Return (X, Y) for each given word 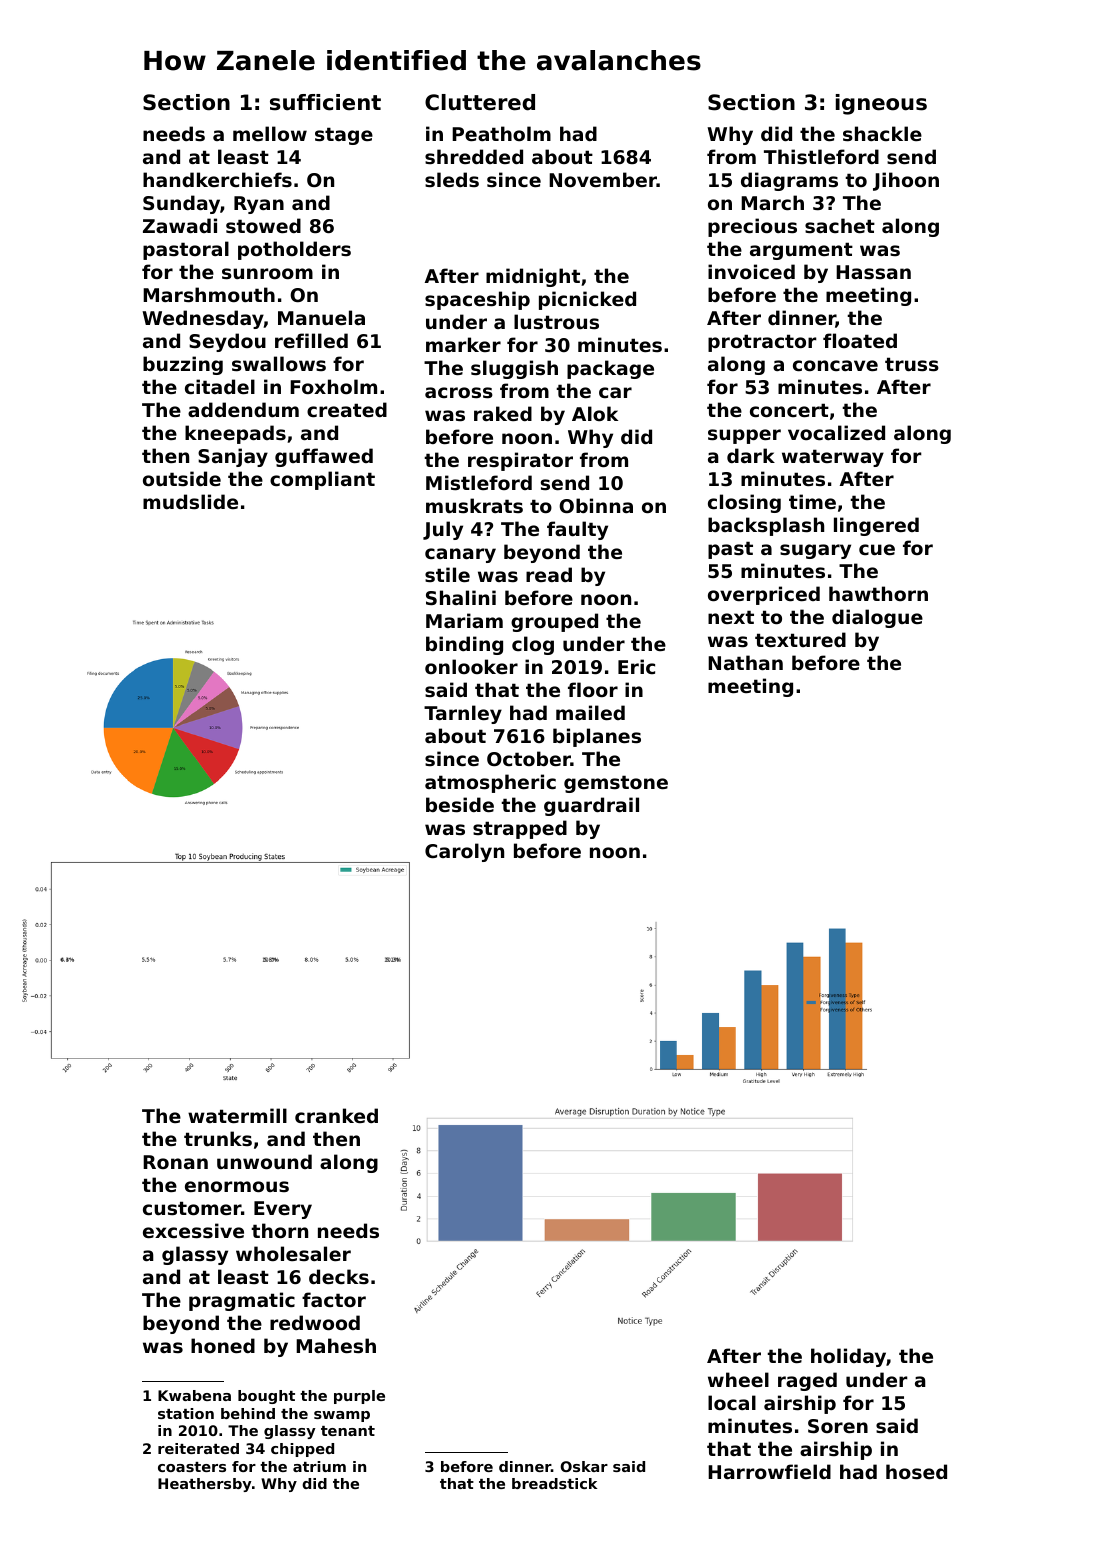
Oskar (584, 1466)
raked (503, 413)
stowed (263, 225)
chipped (302, 1450)
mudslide (190, 502)
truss (912, 364)
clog (533, 645)
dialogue (877, 618)
